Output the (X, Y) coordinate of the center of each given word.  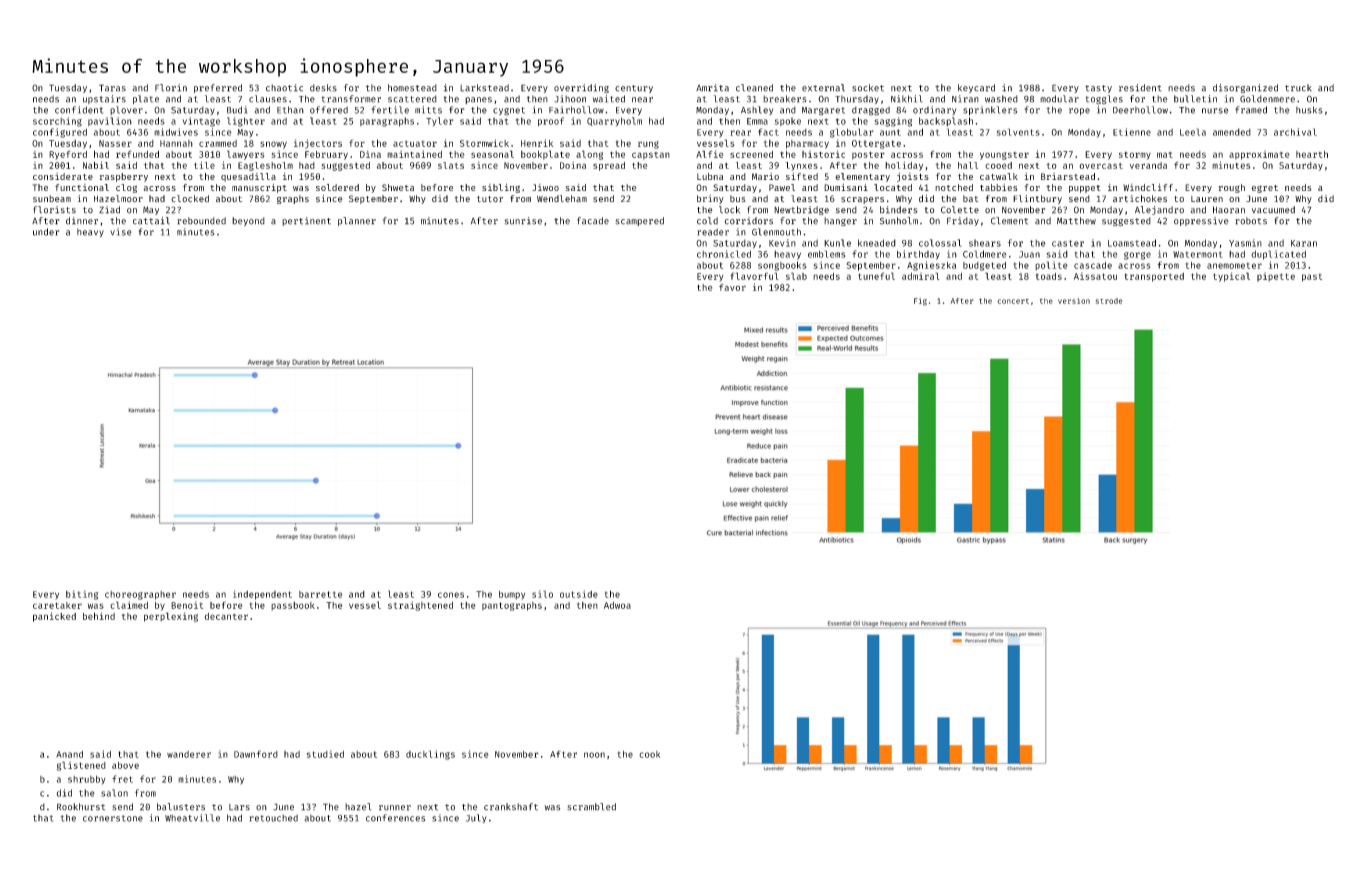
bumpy (512, 595)
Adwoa (617, 605)
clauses (268, 99)
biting (82, 595)
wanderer (189, 754)
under (46, 232)
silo (542, 594)
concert (1013, 301)
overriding (581, 88)
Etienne (1132, 132)
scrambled (591, 807)
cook (649, 754)
